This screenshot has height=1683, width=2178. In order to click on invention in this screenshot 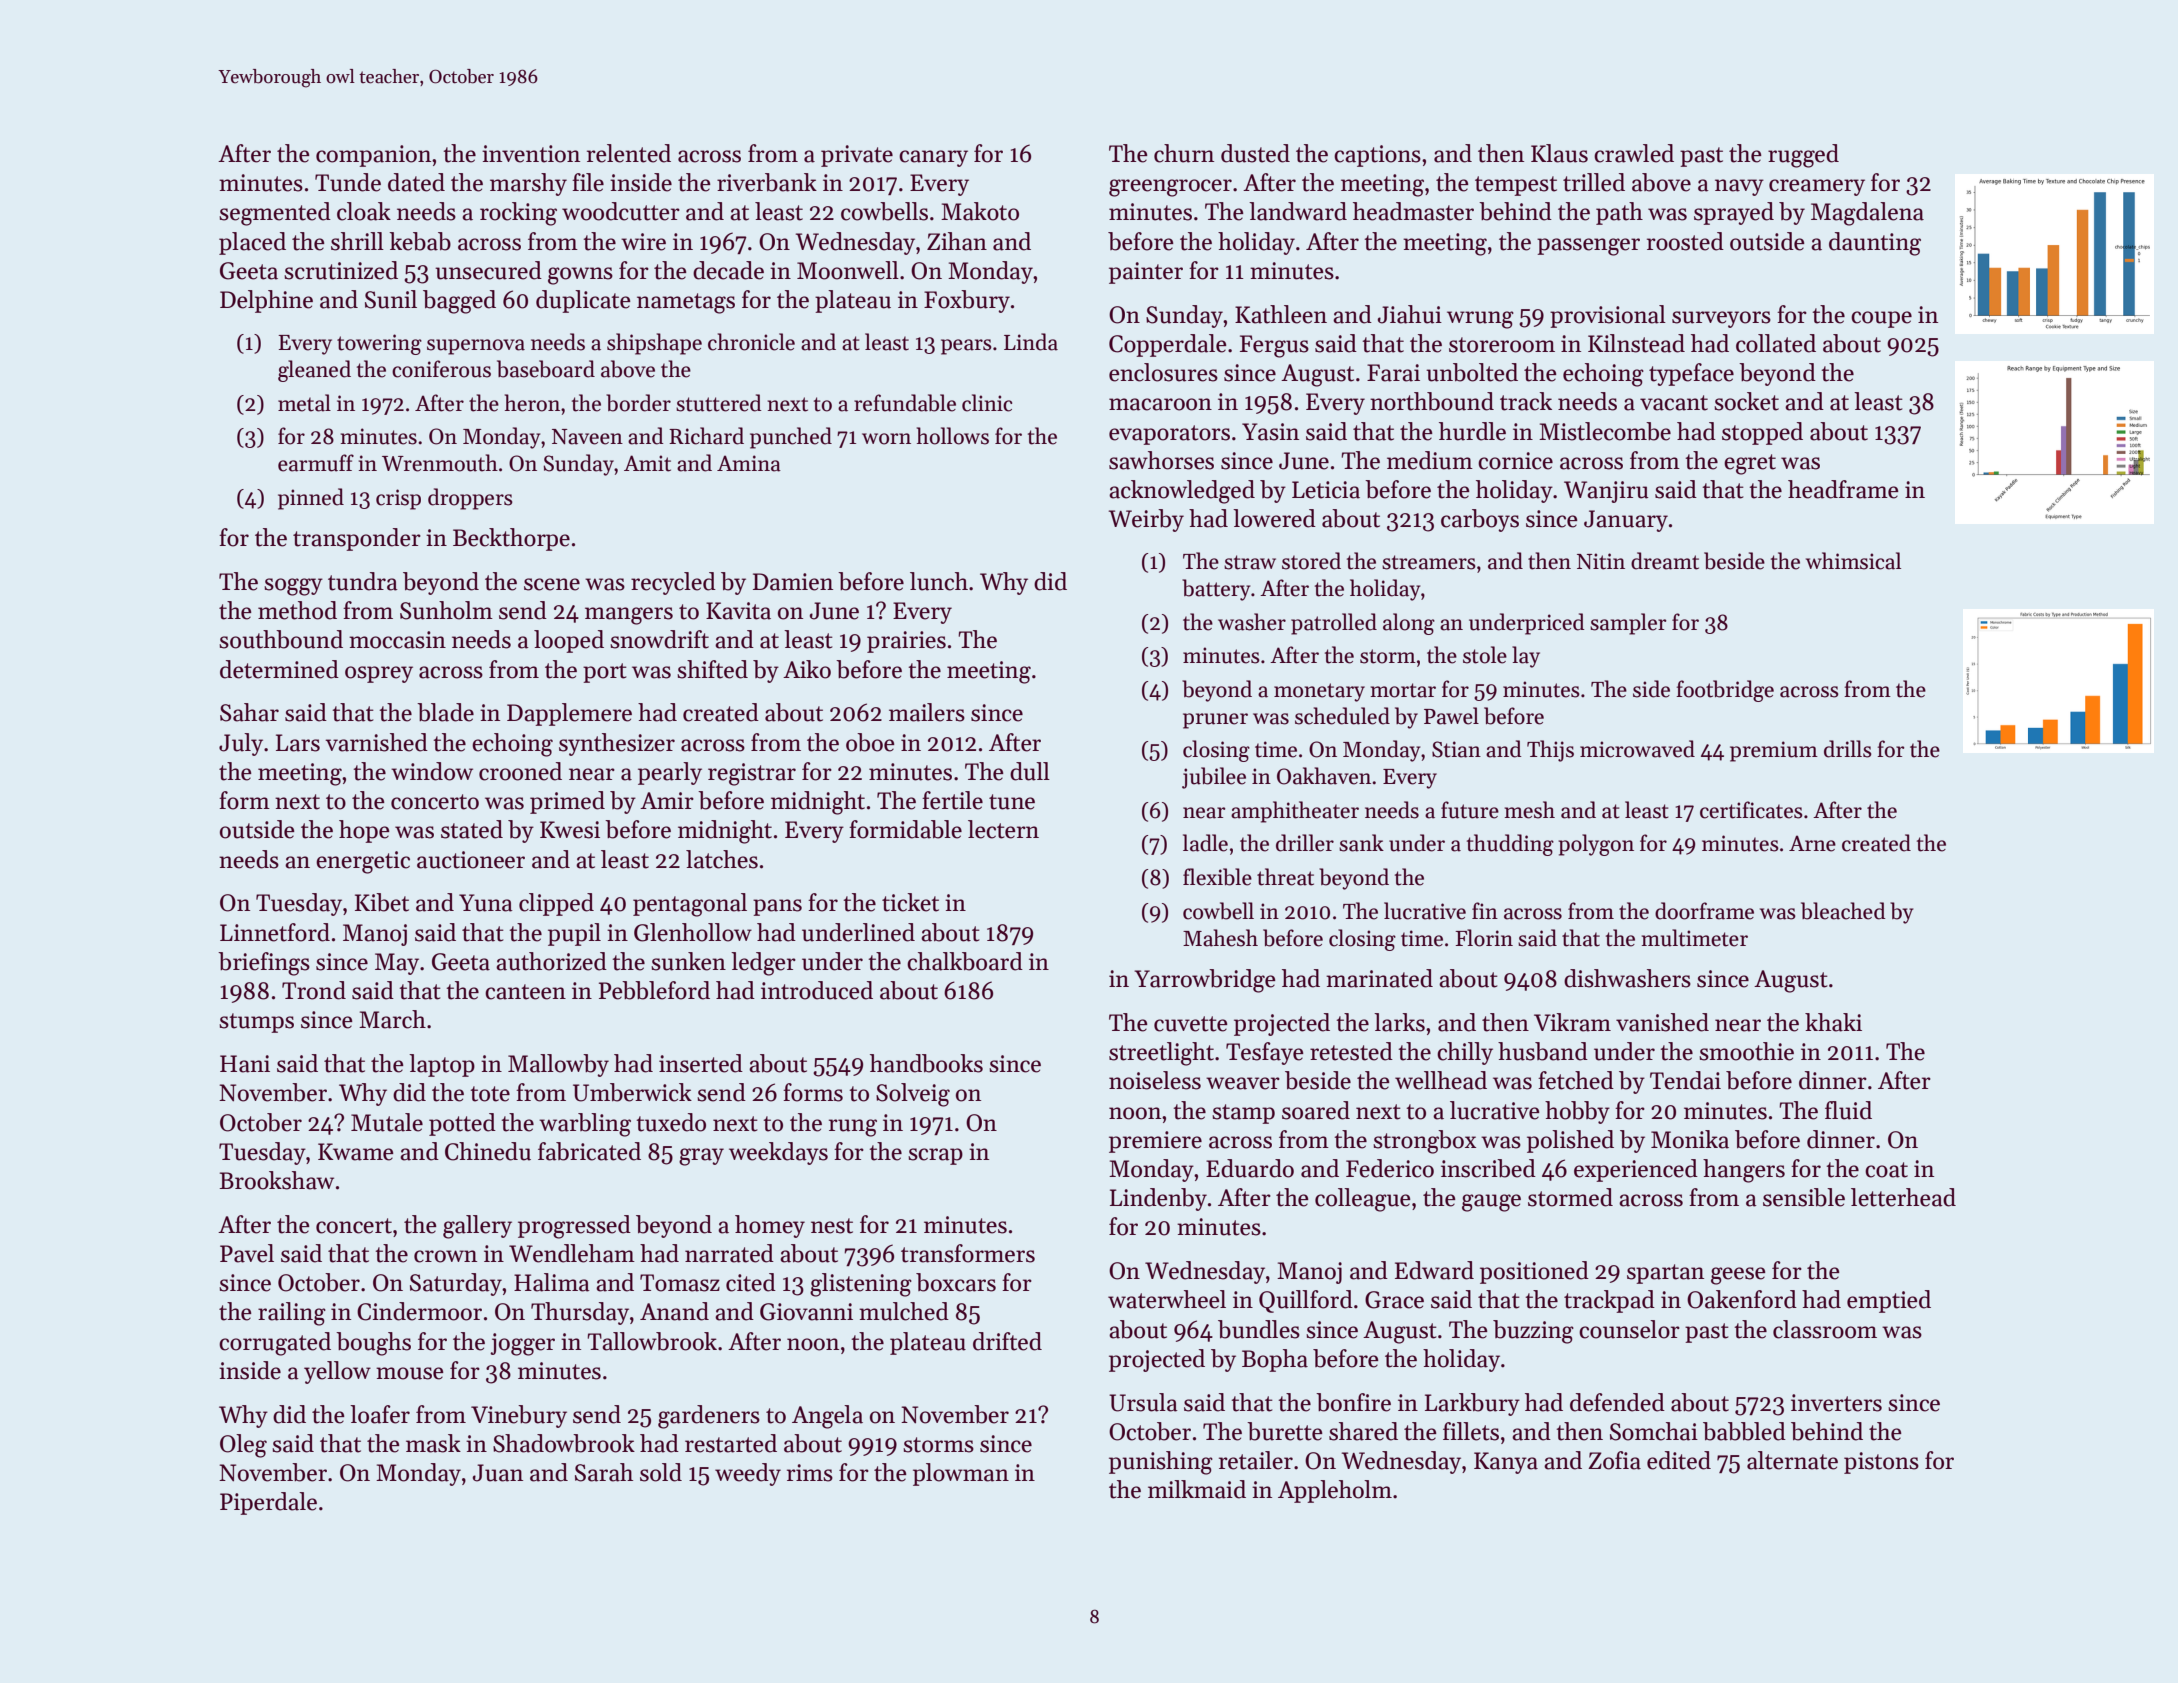, I will do `click(531, 154)`.
